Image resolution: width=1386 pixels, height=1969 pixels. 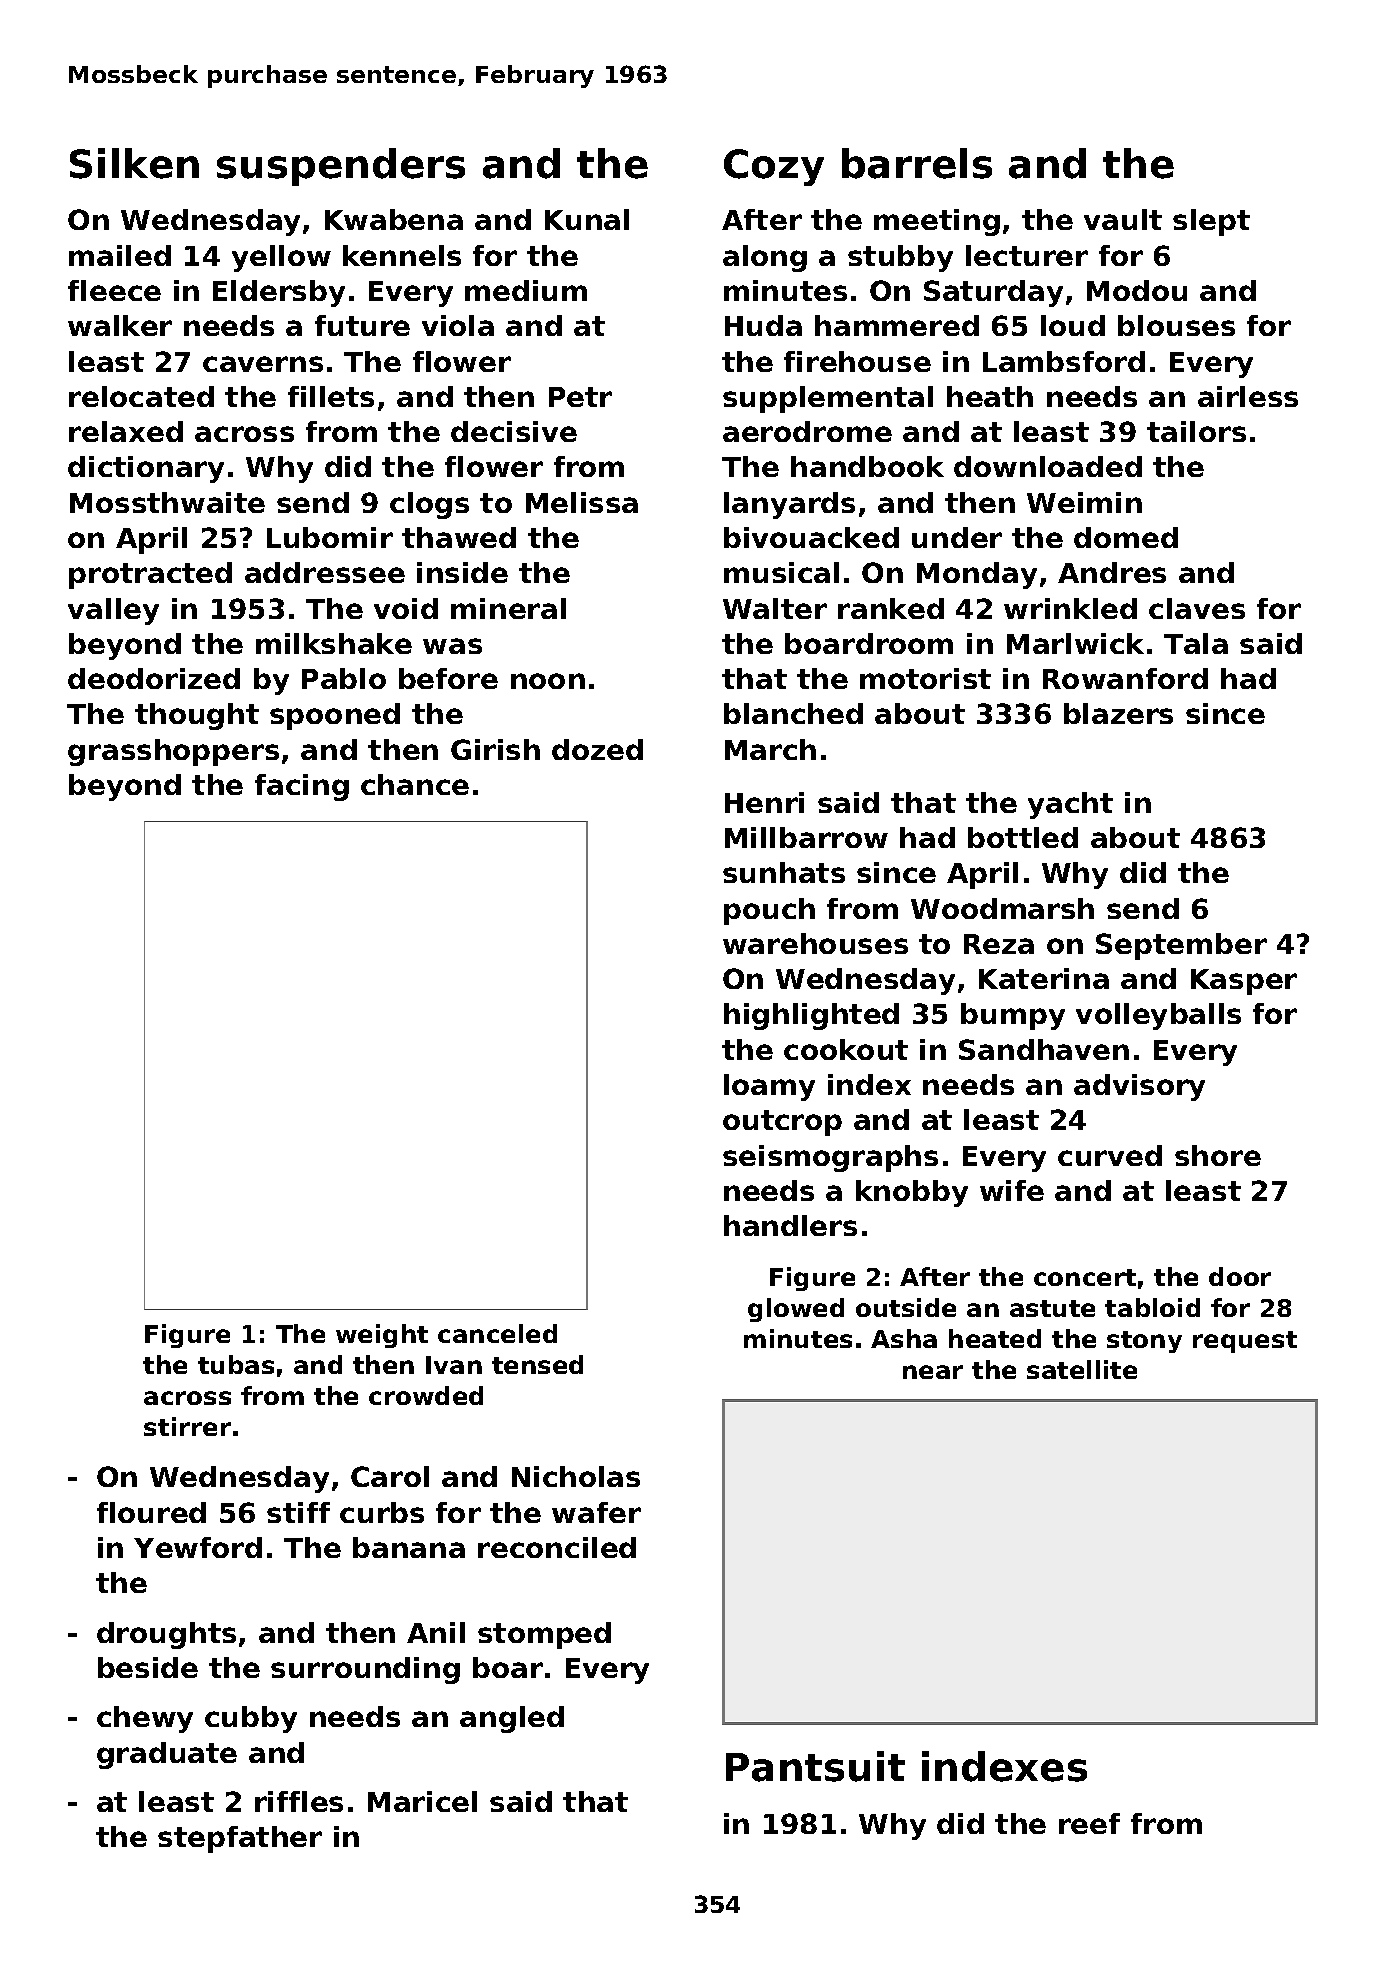 What do you see at coordinates (415, 784) in the screenshot?
I see `chance` at bounding box center [415, 784].
